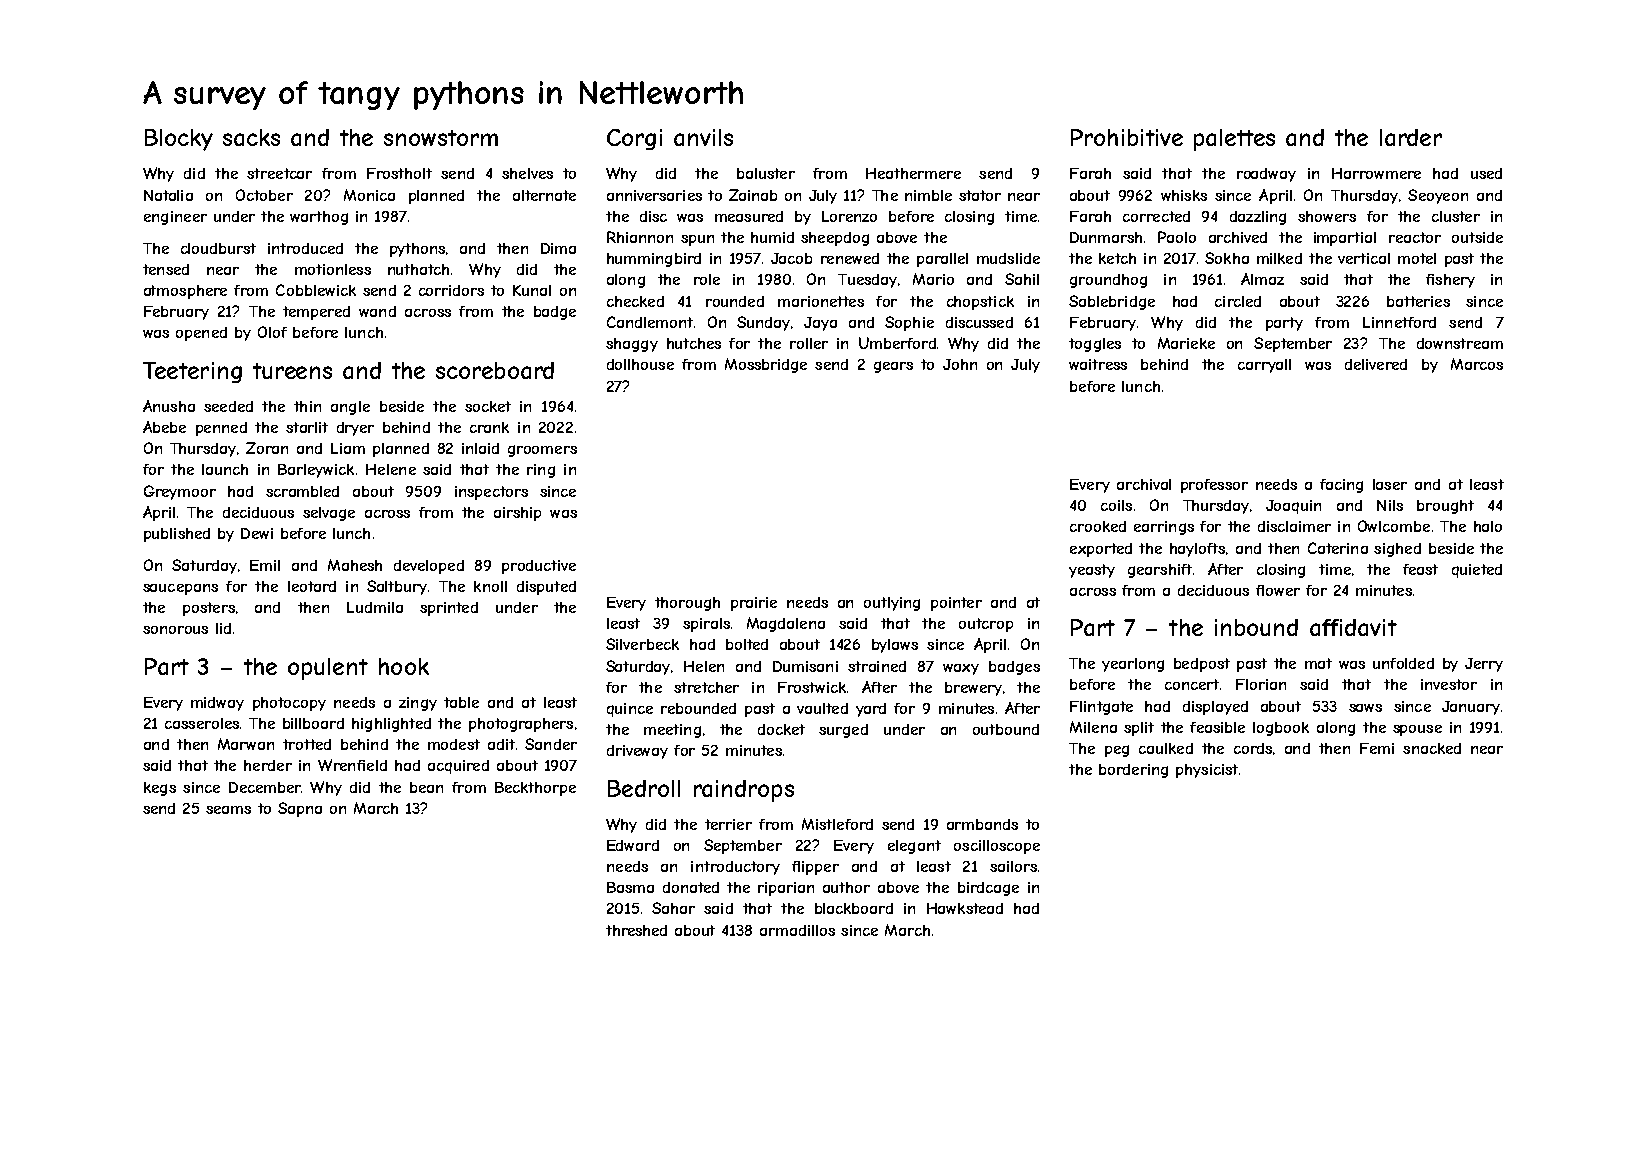 The image size is (1646, 1164). What do you see at coordinates (867, 281) in the screenshot?
I see `Tuesday` at bounding box center [867, 281].
